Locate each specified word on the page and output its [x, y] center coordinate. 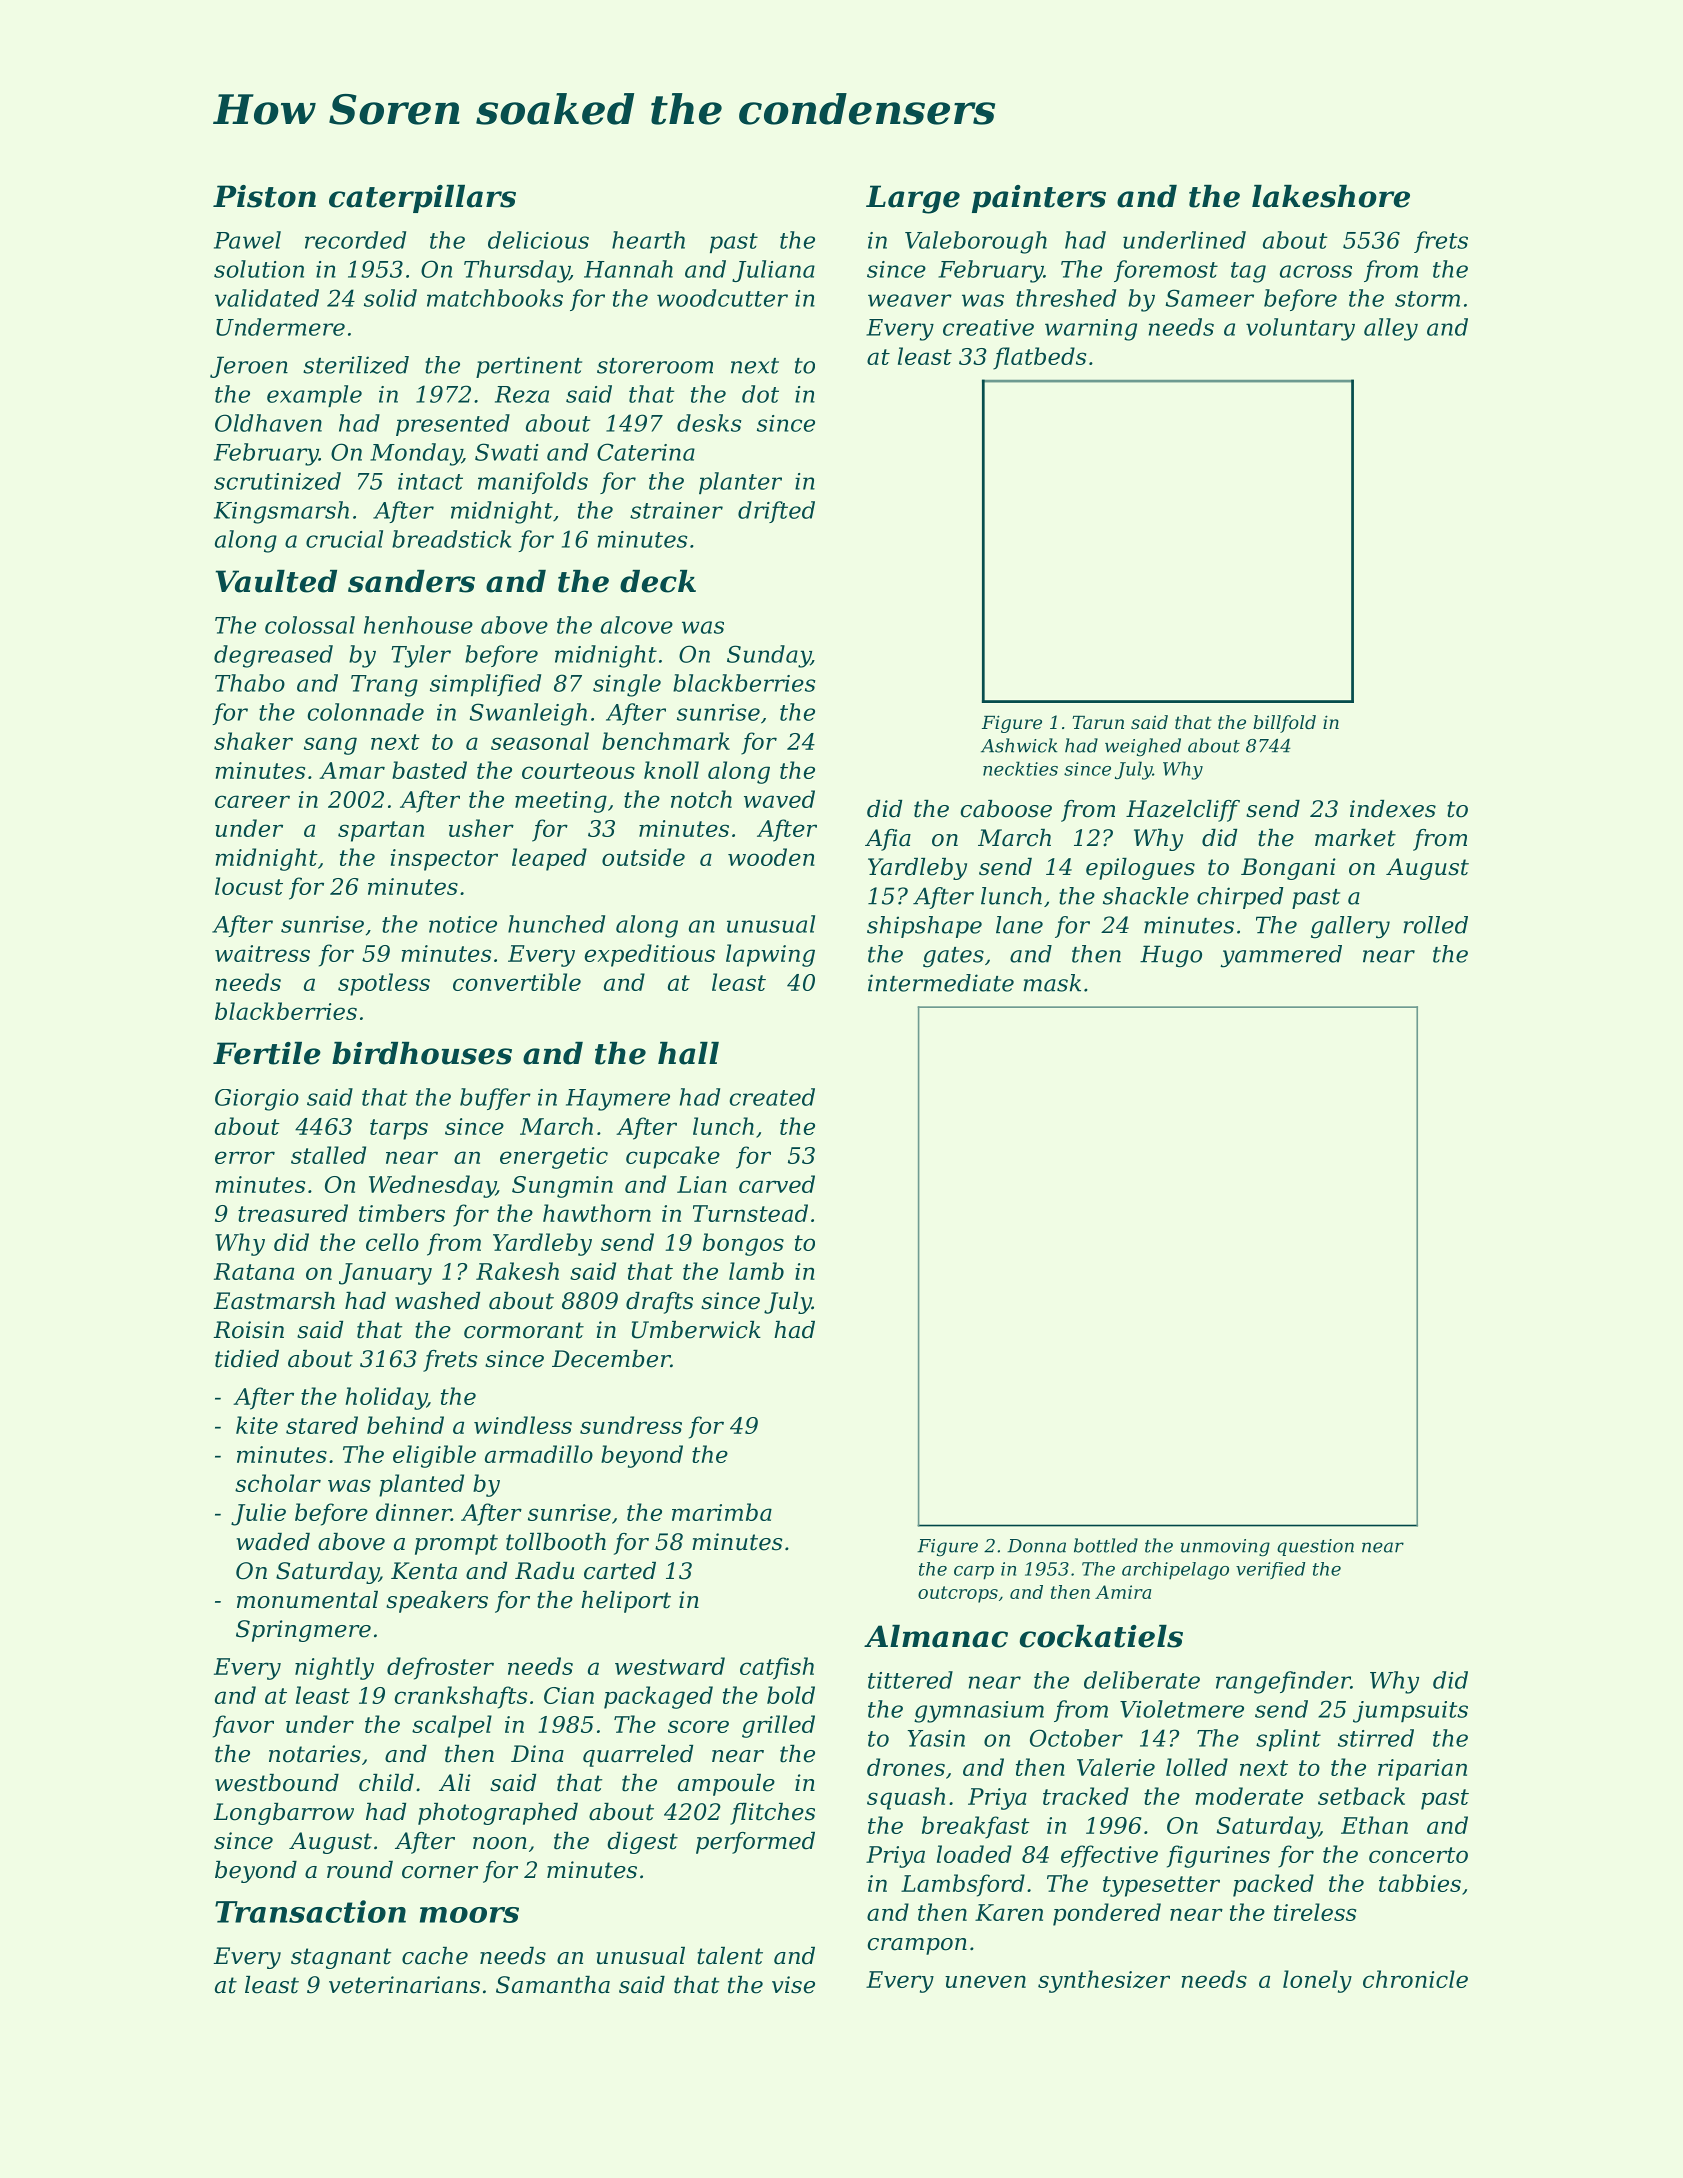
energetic [554, 1158]
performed [755, 1843]
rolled [1435, 925]
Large [913, 199]
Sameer [1210, 298]
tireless [1315, 1912]
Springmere [303, 1631]
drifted [776, 512]
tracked [1086, 1796]
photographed [498, 1814]
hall [688, 1053]
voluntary [1300, 329]
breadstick [452, 539]
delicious [538, 240]
